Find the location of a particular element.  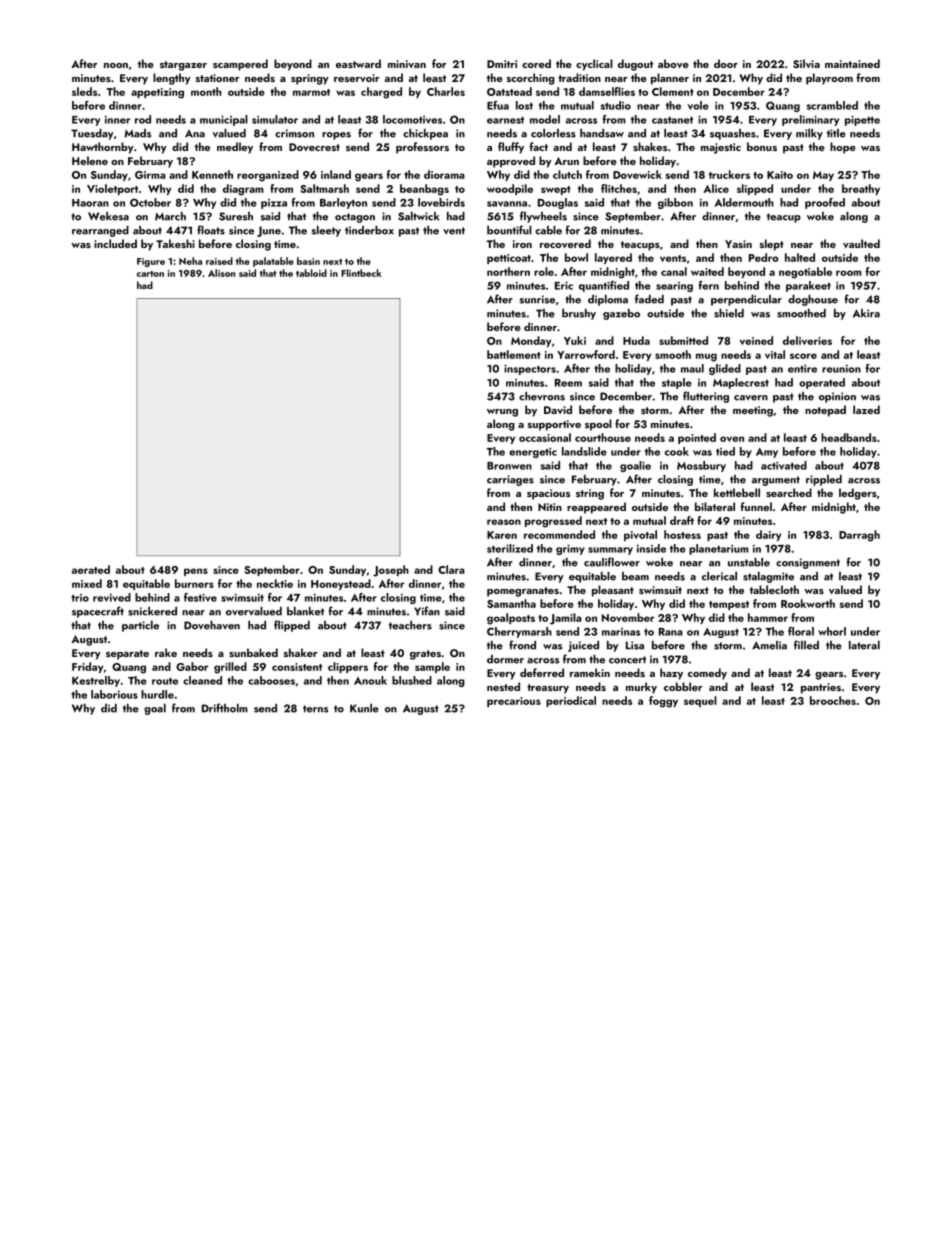

diorama is located at coordinates (444, 174).
